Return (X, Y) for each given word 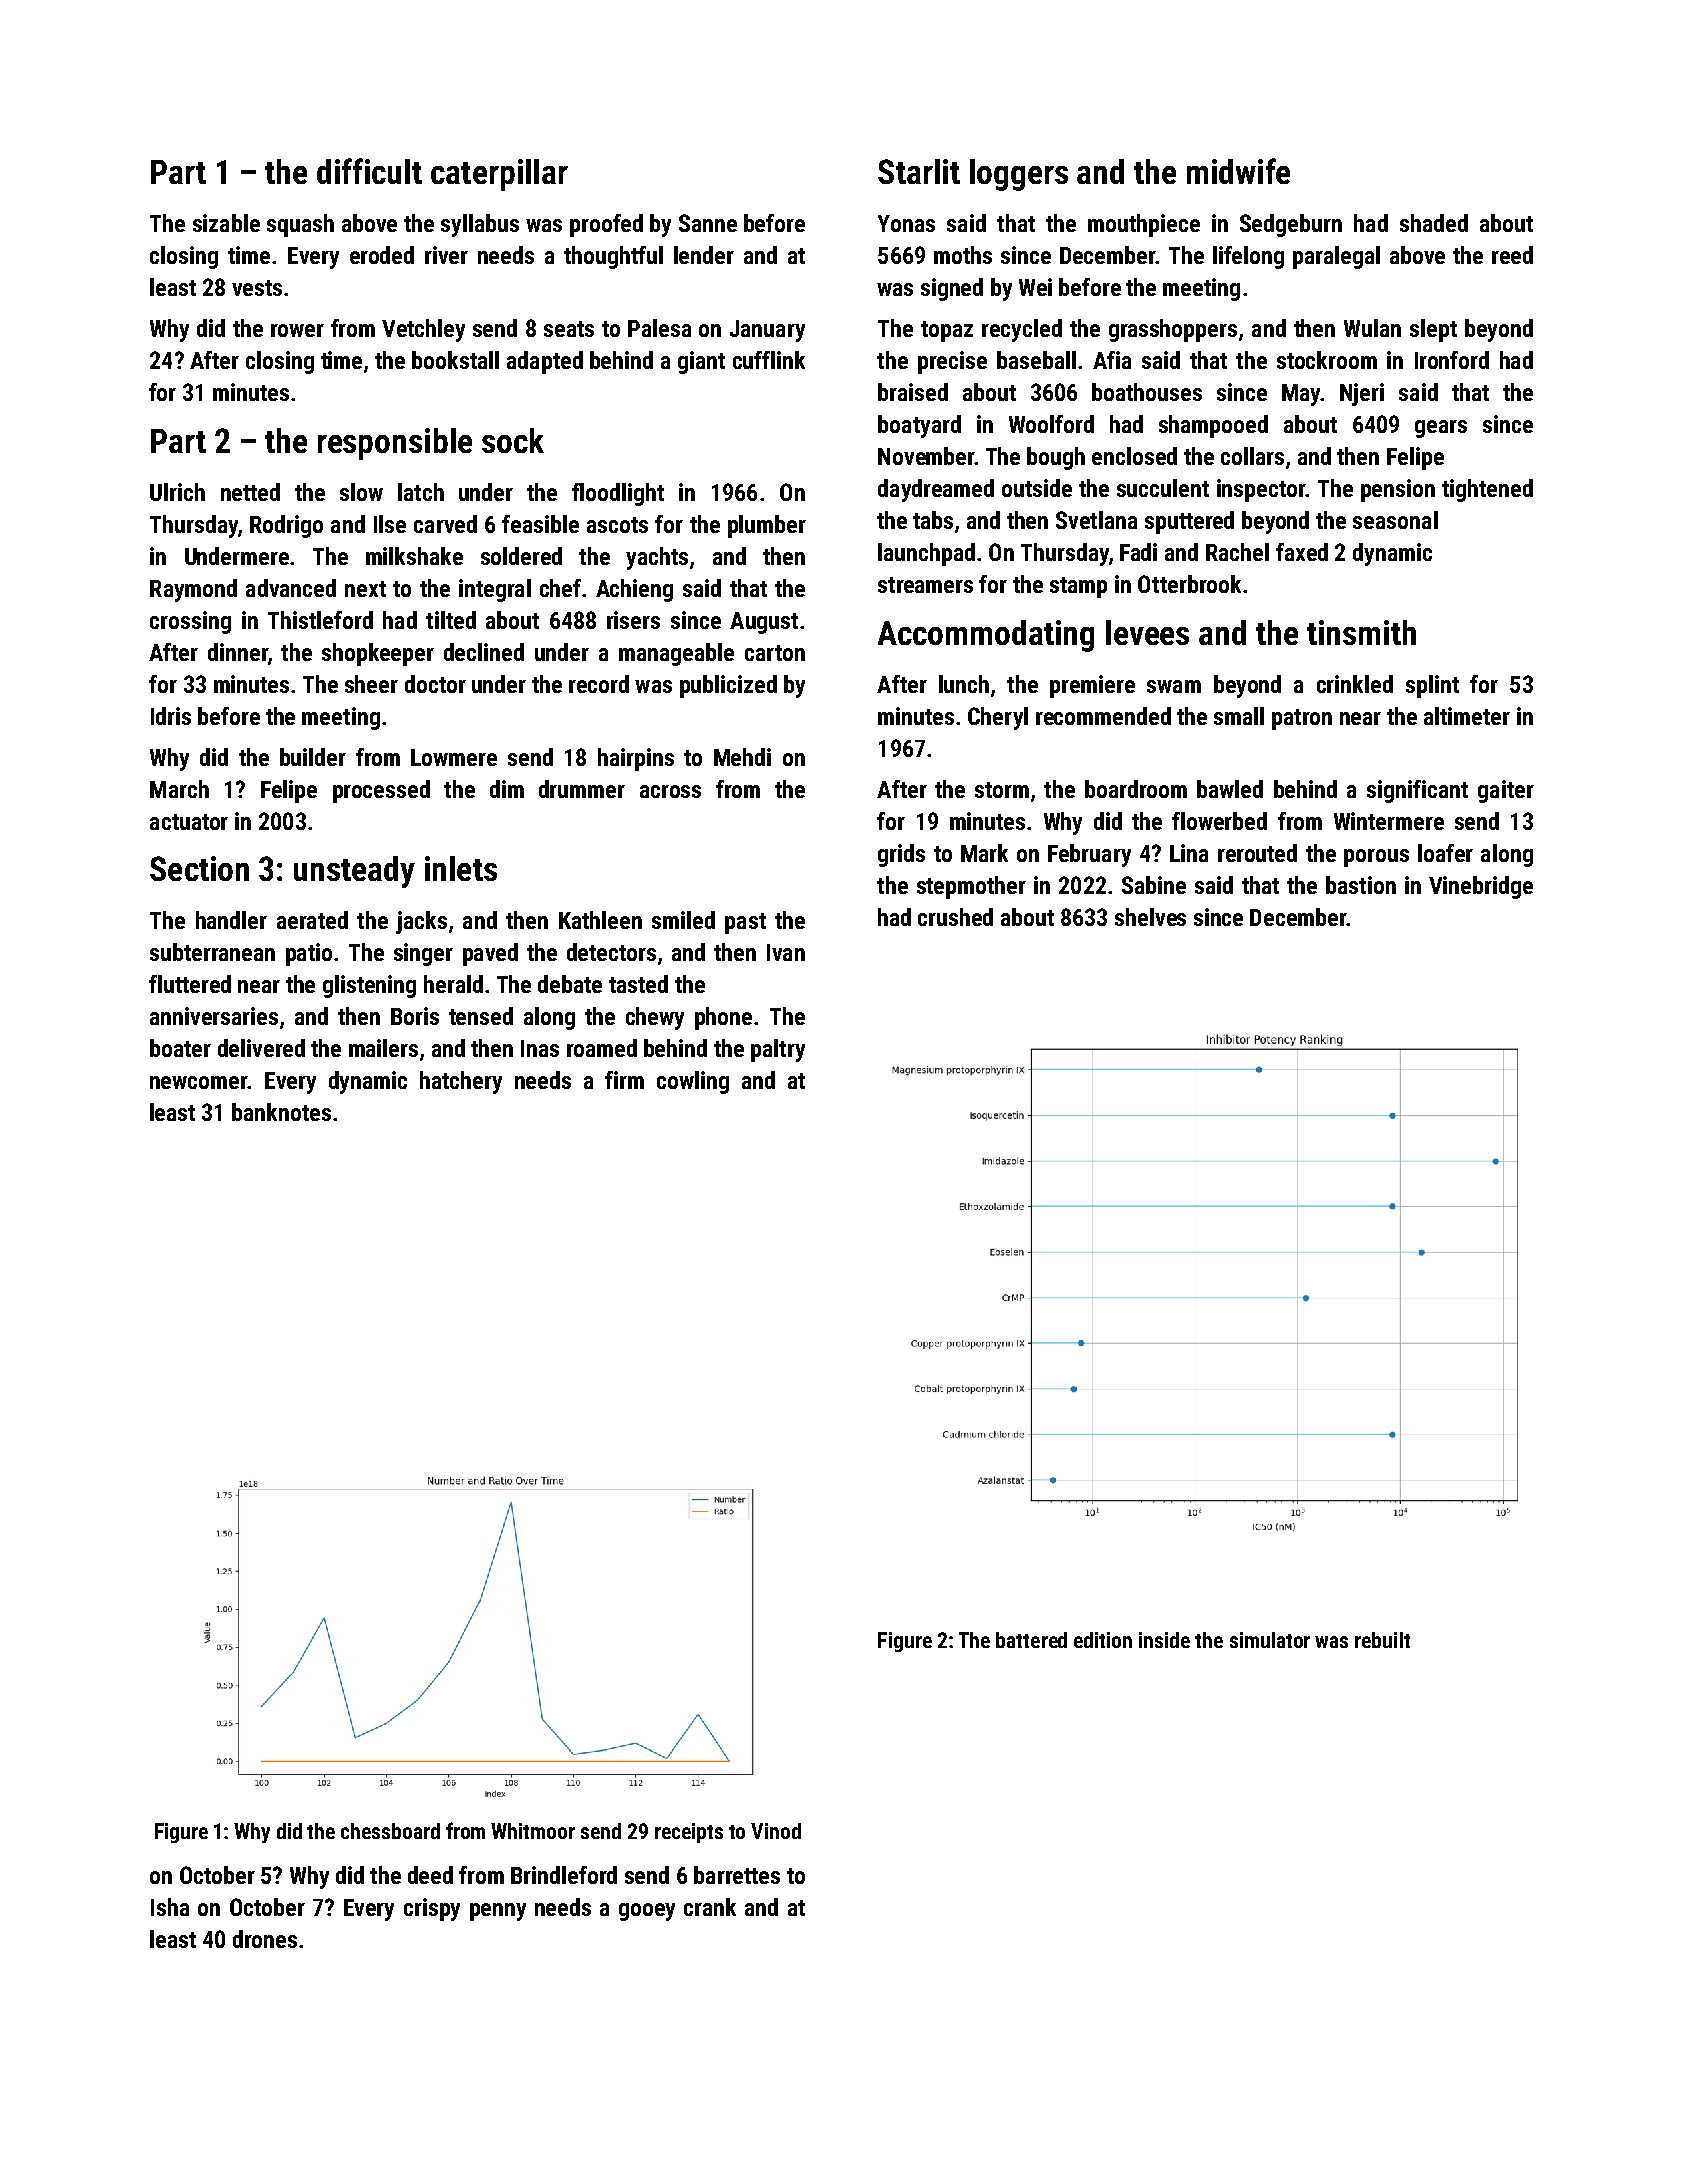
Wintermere (1389, 821)
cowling (693, 1082)
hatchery (461, 1082)
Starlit (919, 171)
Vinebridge (1481, 887)
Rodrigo (286, 526)
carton (775, 653)
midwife (1238, 171)
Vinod (776, 1831)
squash (300, 225)
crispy (432, 1909)
